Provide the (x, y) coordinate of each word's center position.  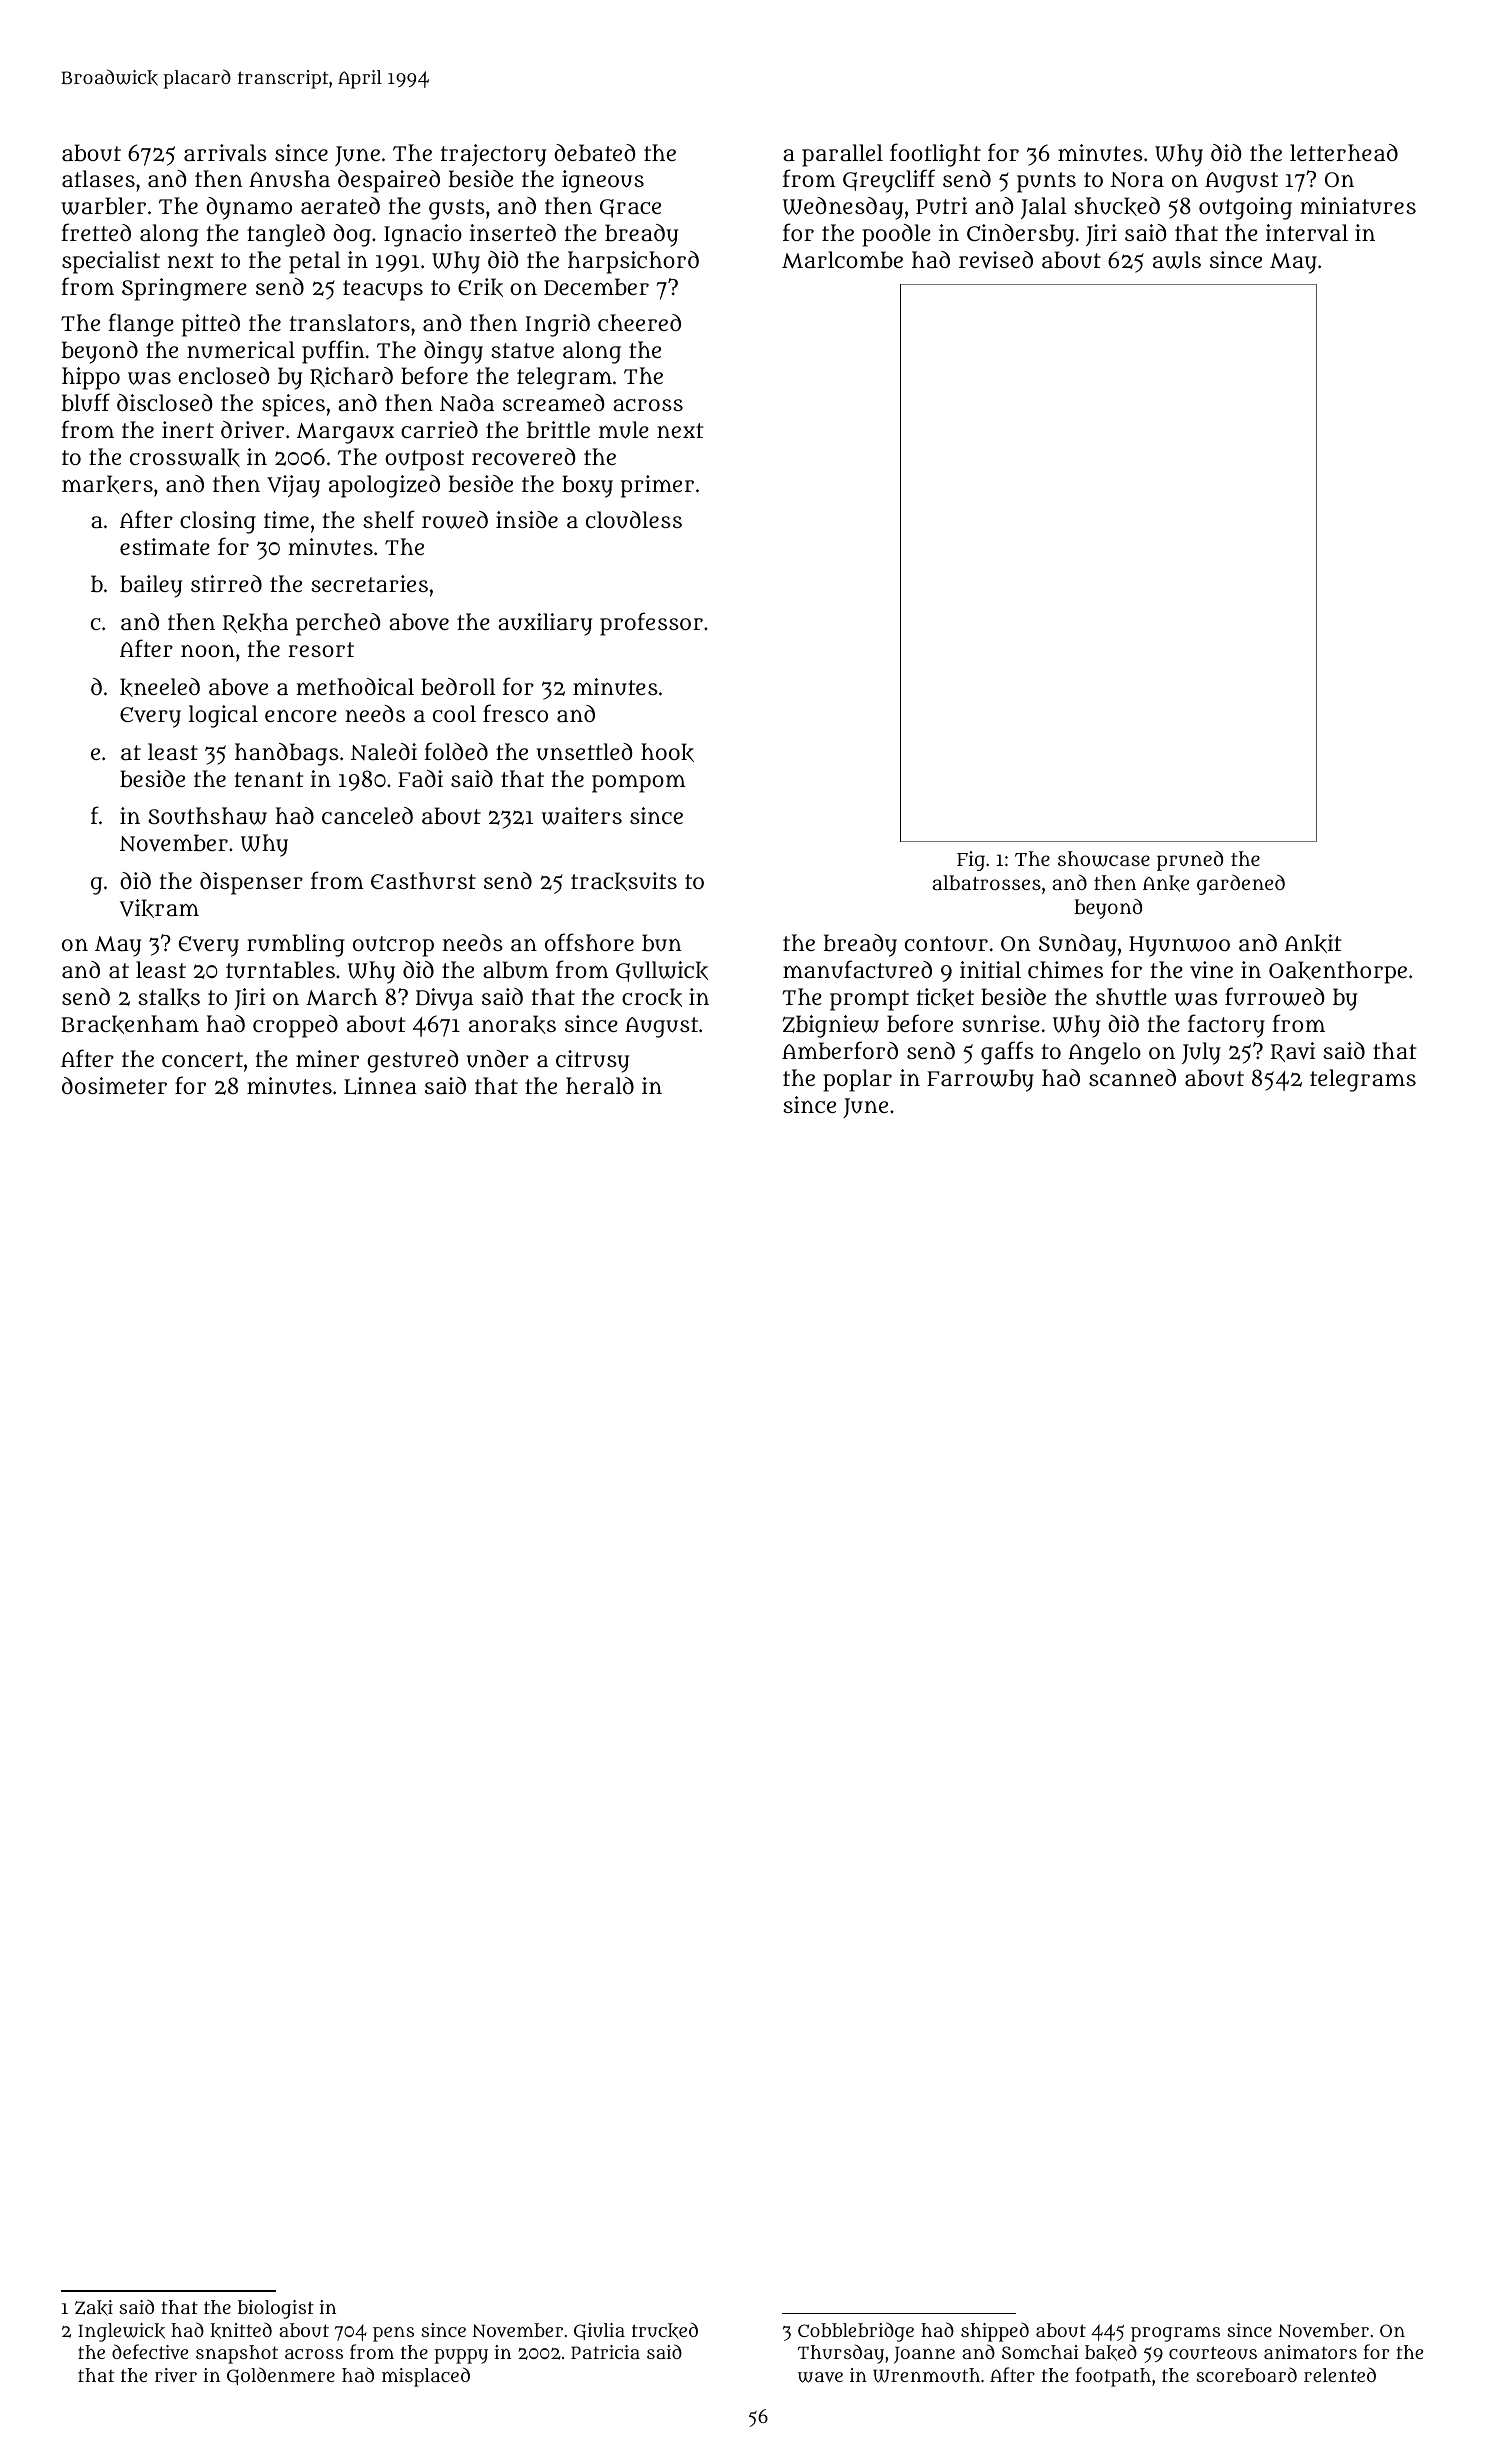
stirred (226, 583)
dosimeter (114, 1085)
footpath (1113, 2377)
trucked (665, 2330)
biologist (276, 2309)
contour (946, 944)
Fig (971, 861)
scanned (1132, 1077)
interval (1307, 232)
